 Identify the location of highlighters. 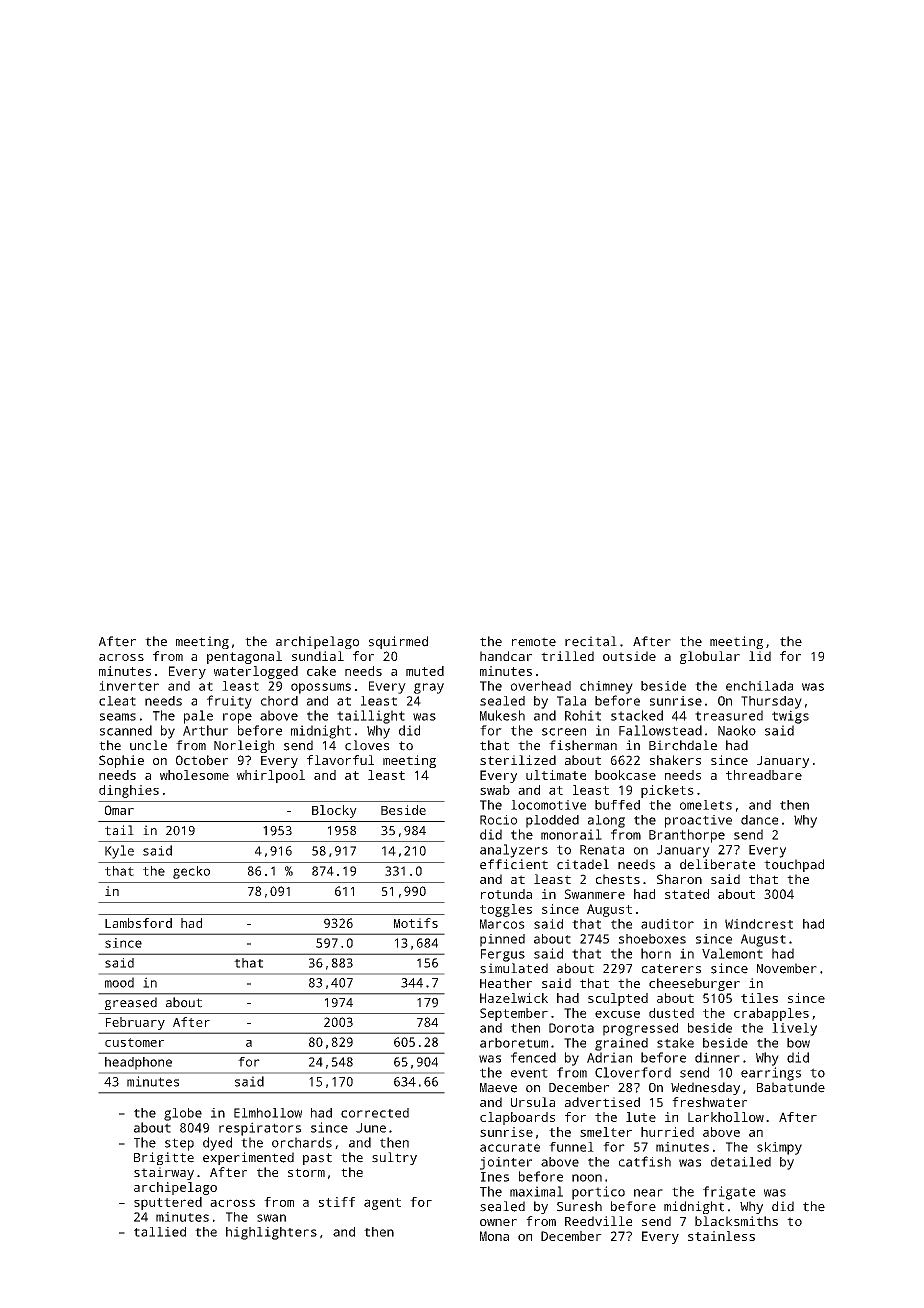
(271, 1233).
